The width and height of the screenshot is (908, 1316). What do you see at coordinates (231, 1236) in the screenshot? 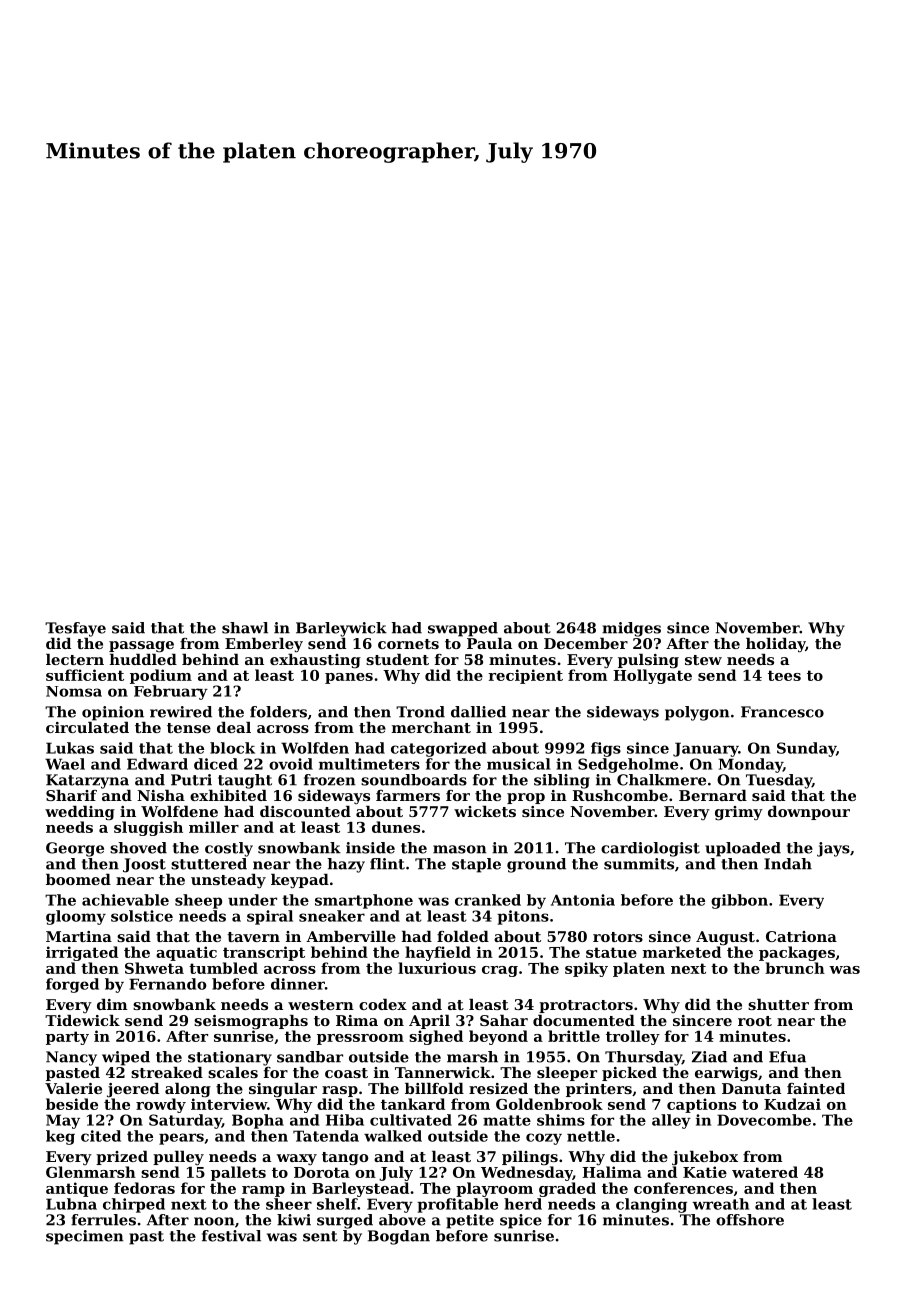
I see `festival` at bounding box center [231, 1236].
